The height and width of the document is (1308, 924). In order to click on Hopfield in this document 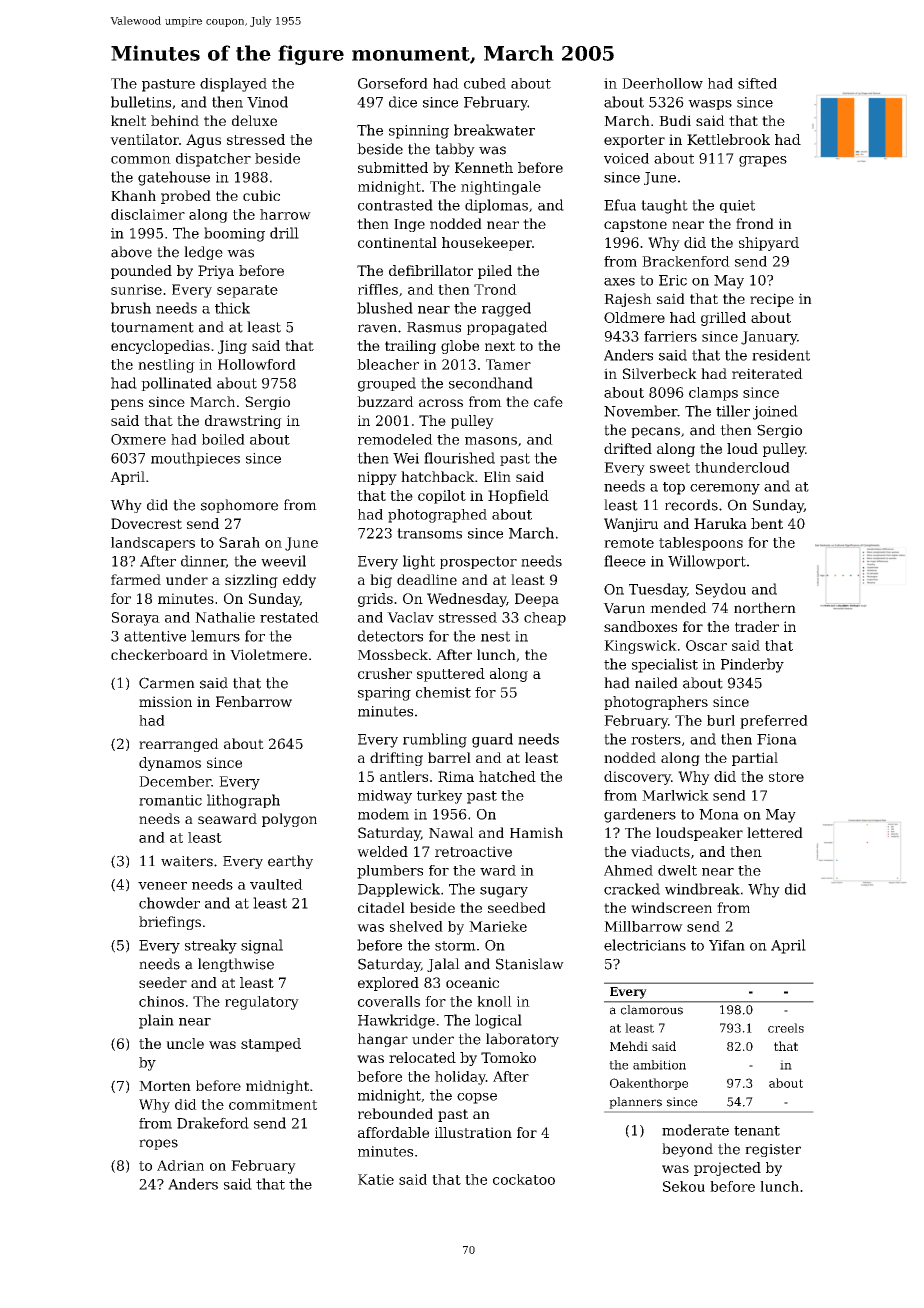, I will do `click(518, 497)`.
